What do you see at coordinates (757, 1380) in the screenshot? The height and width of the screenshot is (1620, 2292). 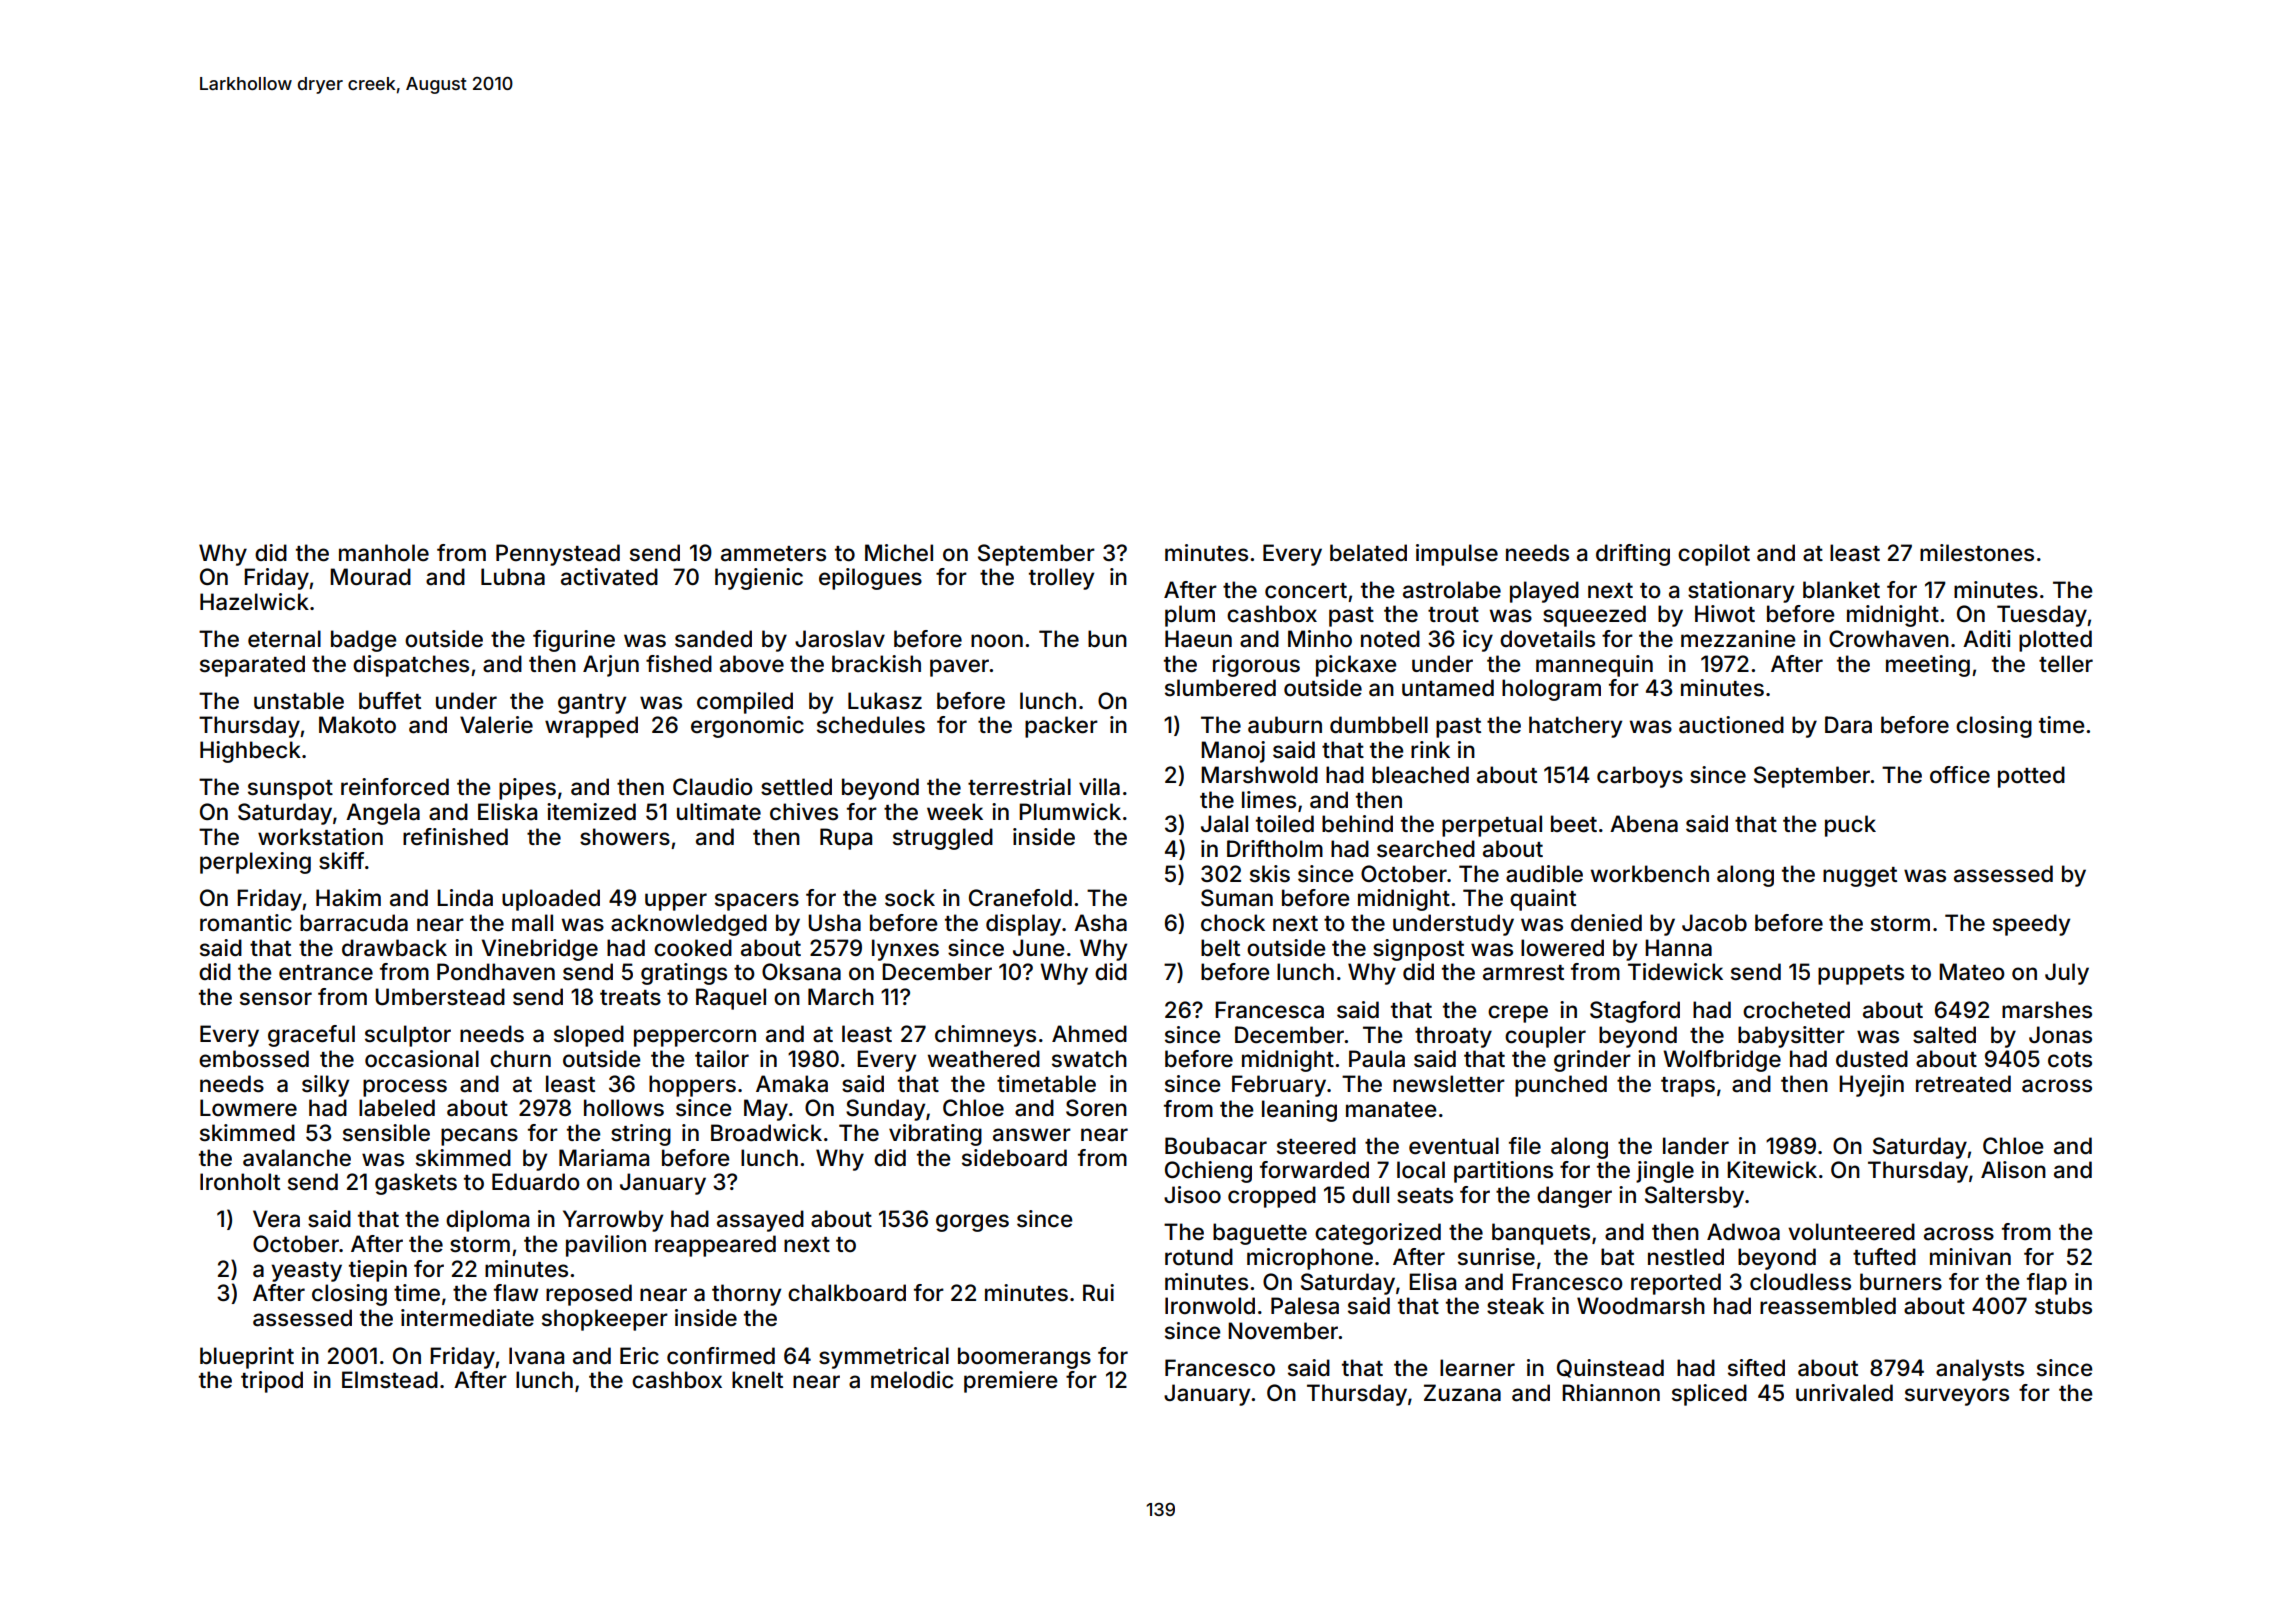 I see `knelt` at bounding box center [757, 1380].
